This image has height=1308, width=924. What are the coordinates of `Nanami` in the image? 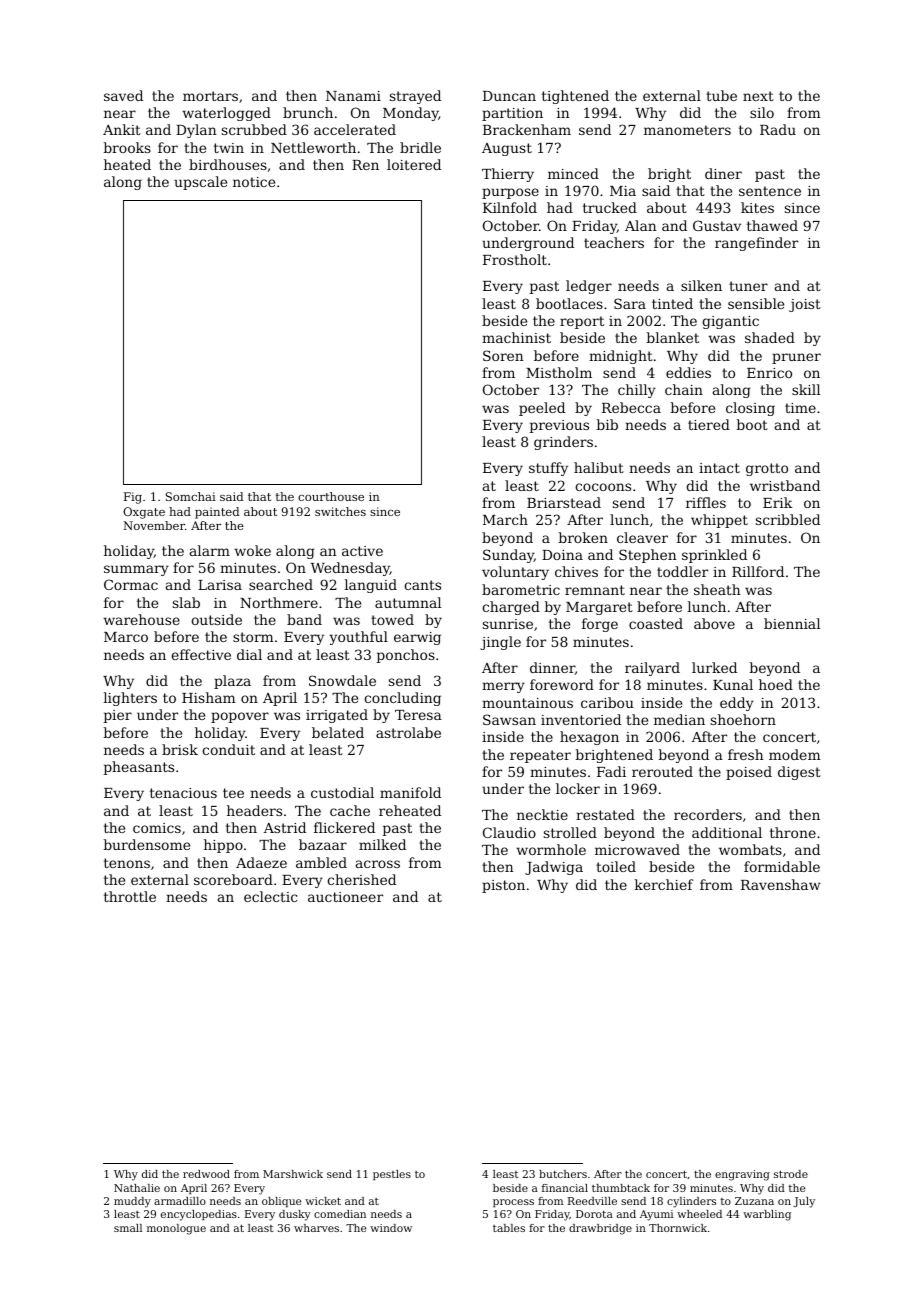 It's located at (353, 96).
